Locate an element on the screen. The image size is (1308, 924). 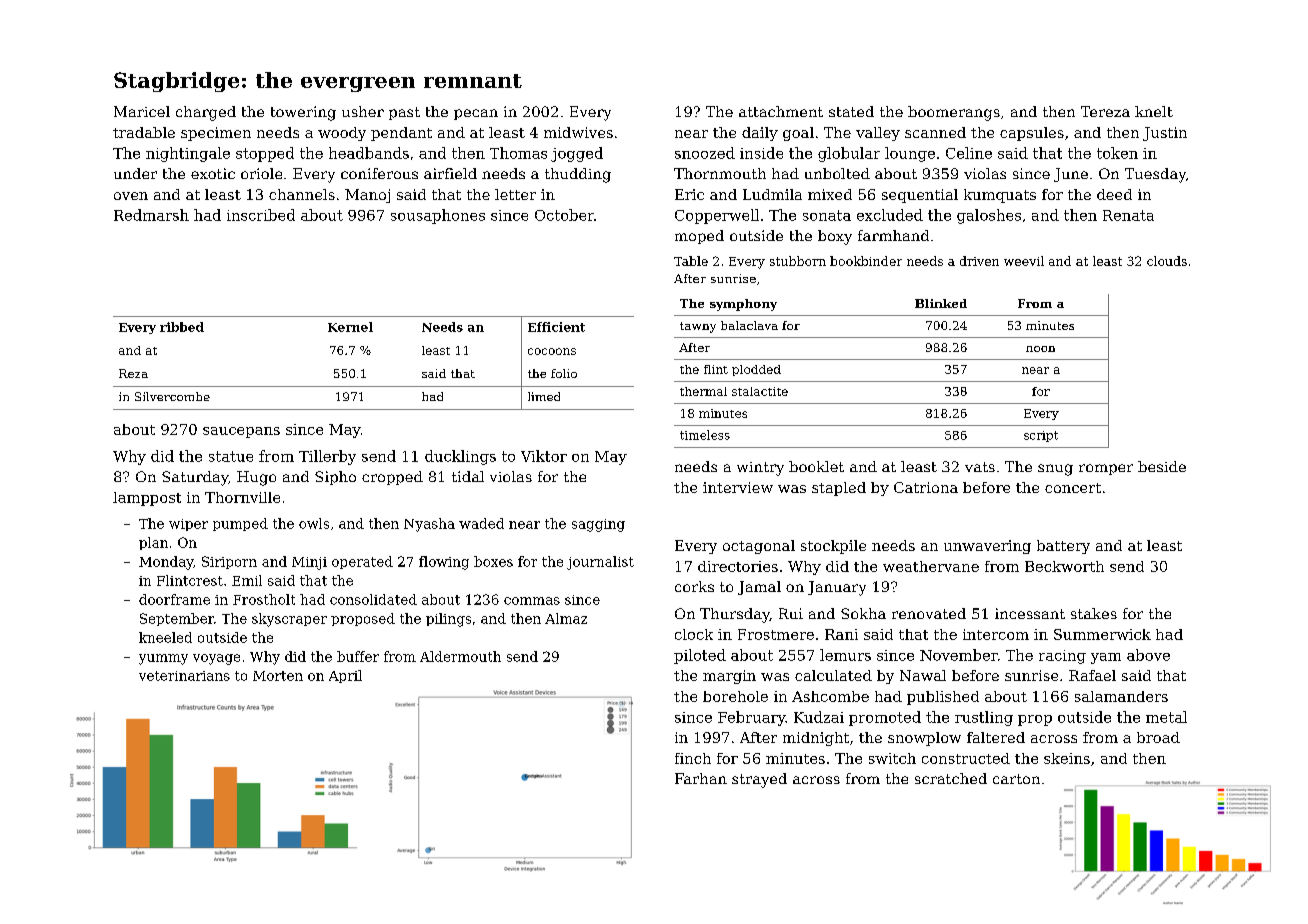
inscribed is located at coordinates (261, 215).
